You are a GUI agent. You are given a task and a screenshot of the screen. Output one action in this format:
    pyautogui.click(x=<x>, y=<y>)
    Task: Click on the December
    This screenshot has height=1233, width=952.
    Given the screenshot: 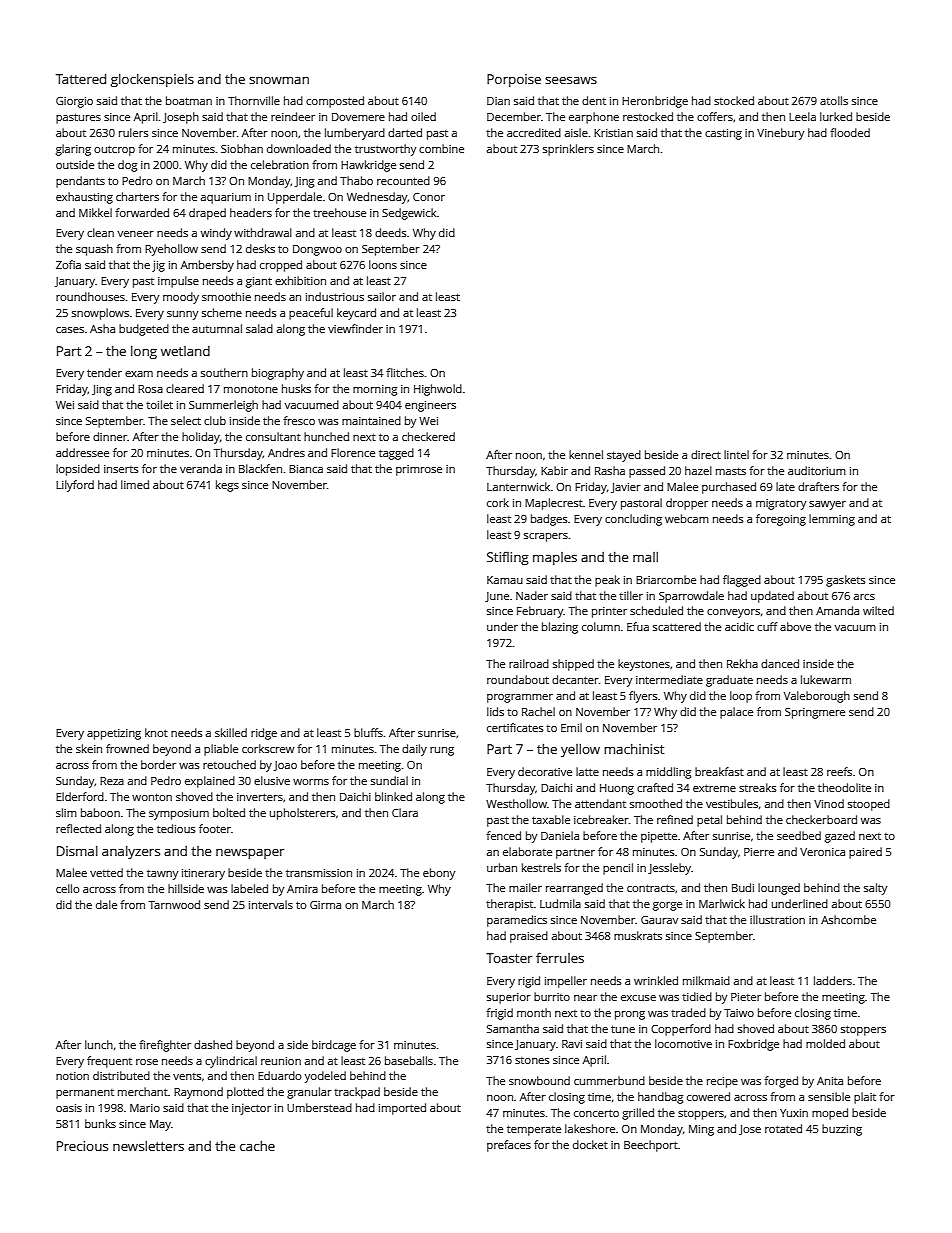 What is the action you would take?
    pyautogui.click(x=514, y=116)
